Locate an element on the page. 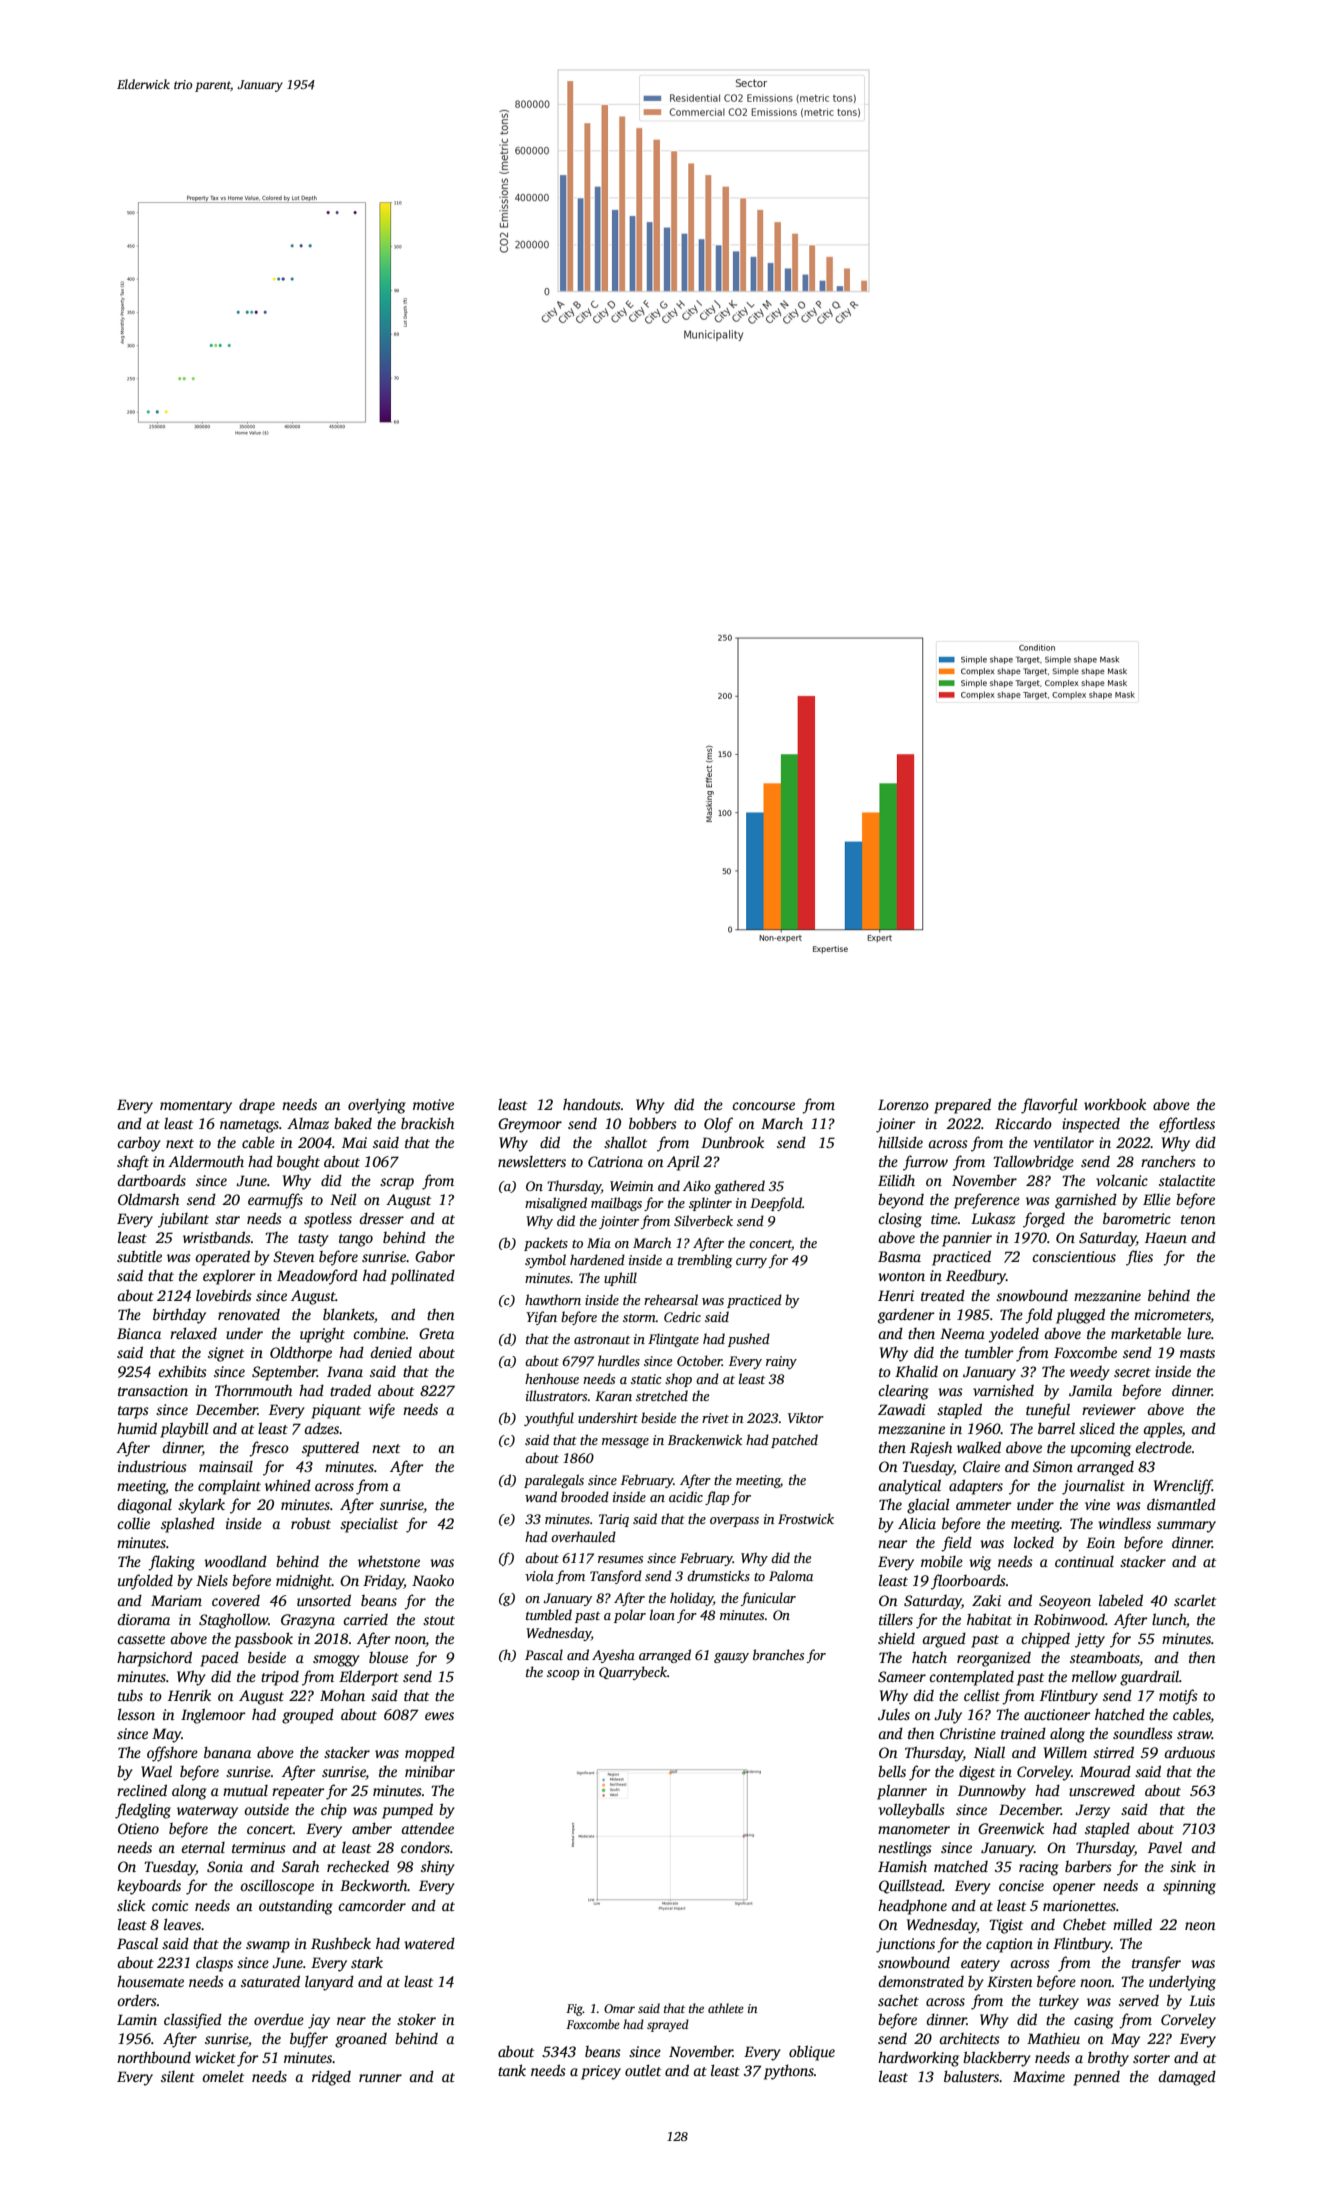 The image size is (1333, 2196). wicket is located at coordinates (215, 2057).
